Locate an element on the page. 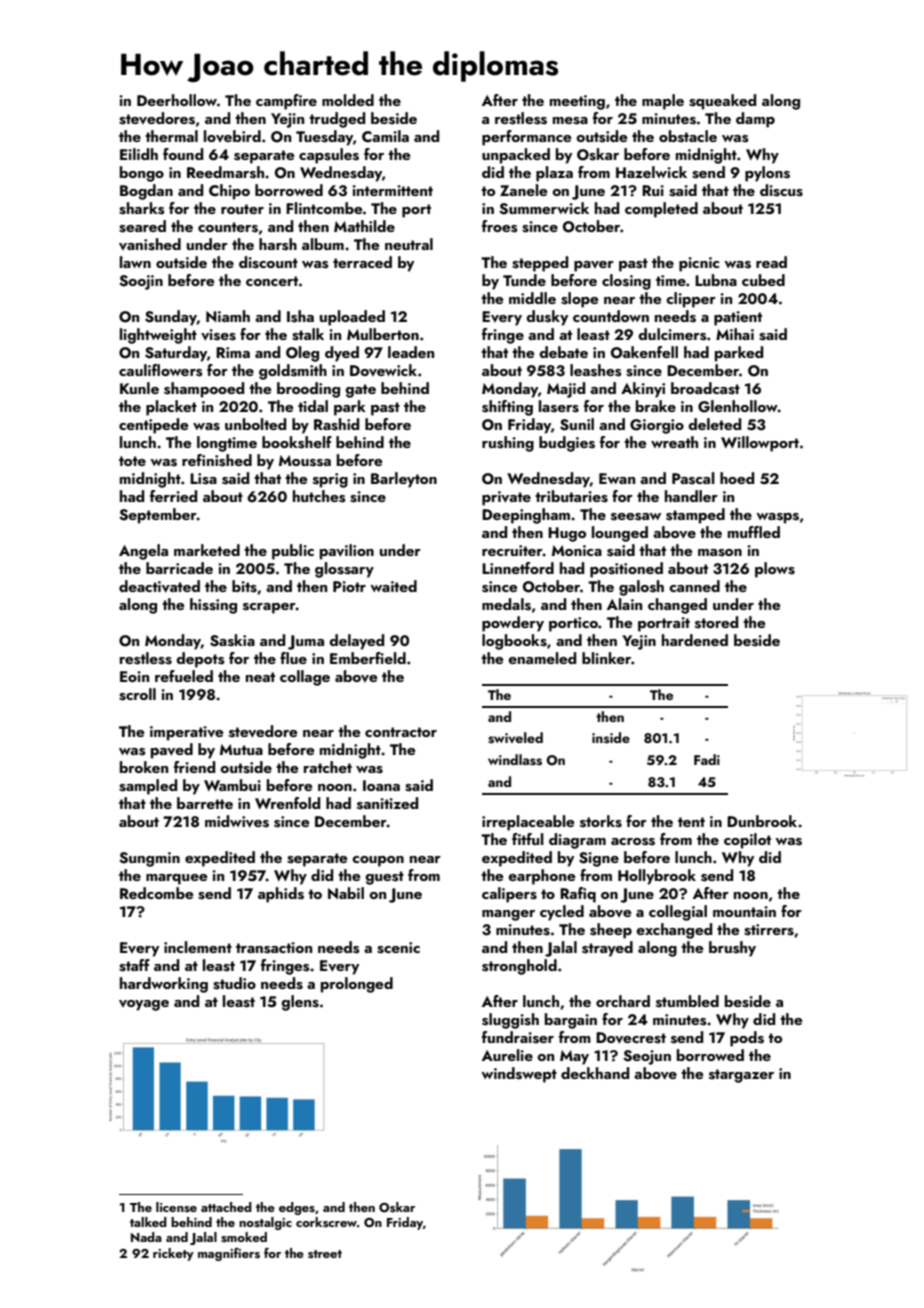 This document has width=924, height=1308. lightweight is located at coordinates (158, 336).
